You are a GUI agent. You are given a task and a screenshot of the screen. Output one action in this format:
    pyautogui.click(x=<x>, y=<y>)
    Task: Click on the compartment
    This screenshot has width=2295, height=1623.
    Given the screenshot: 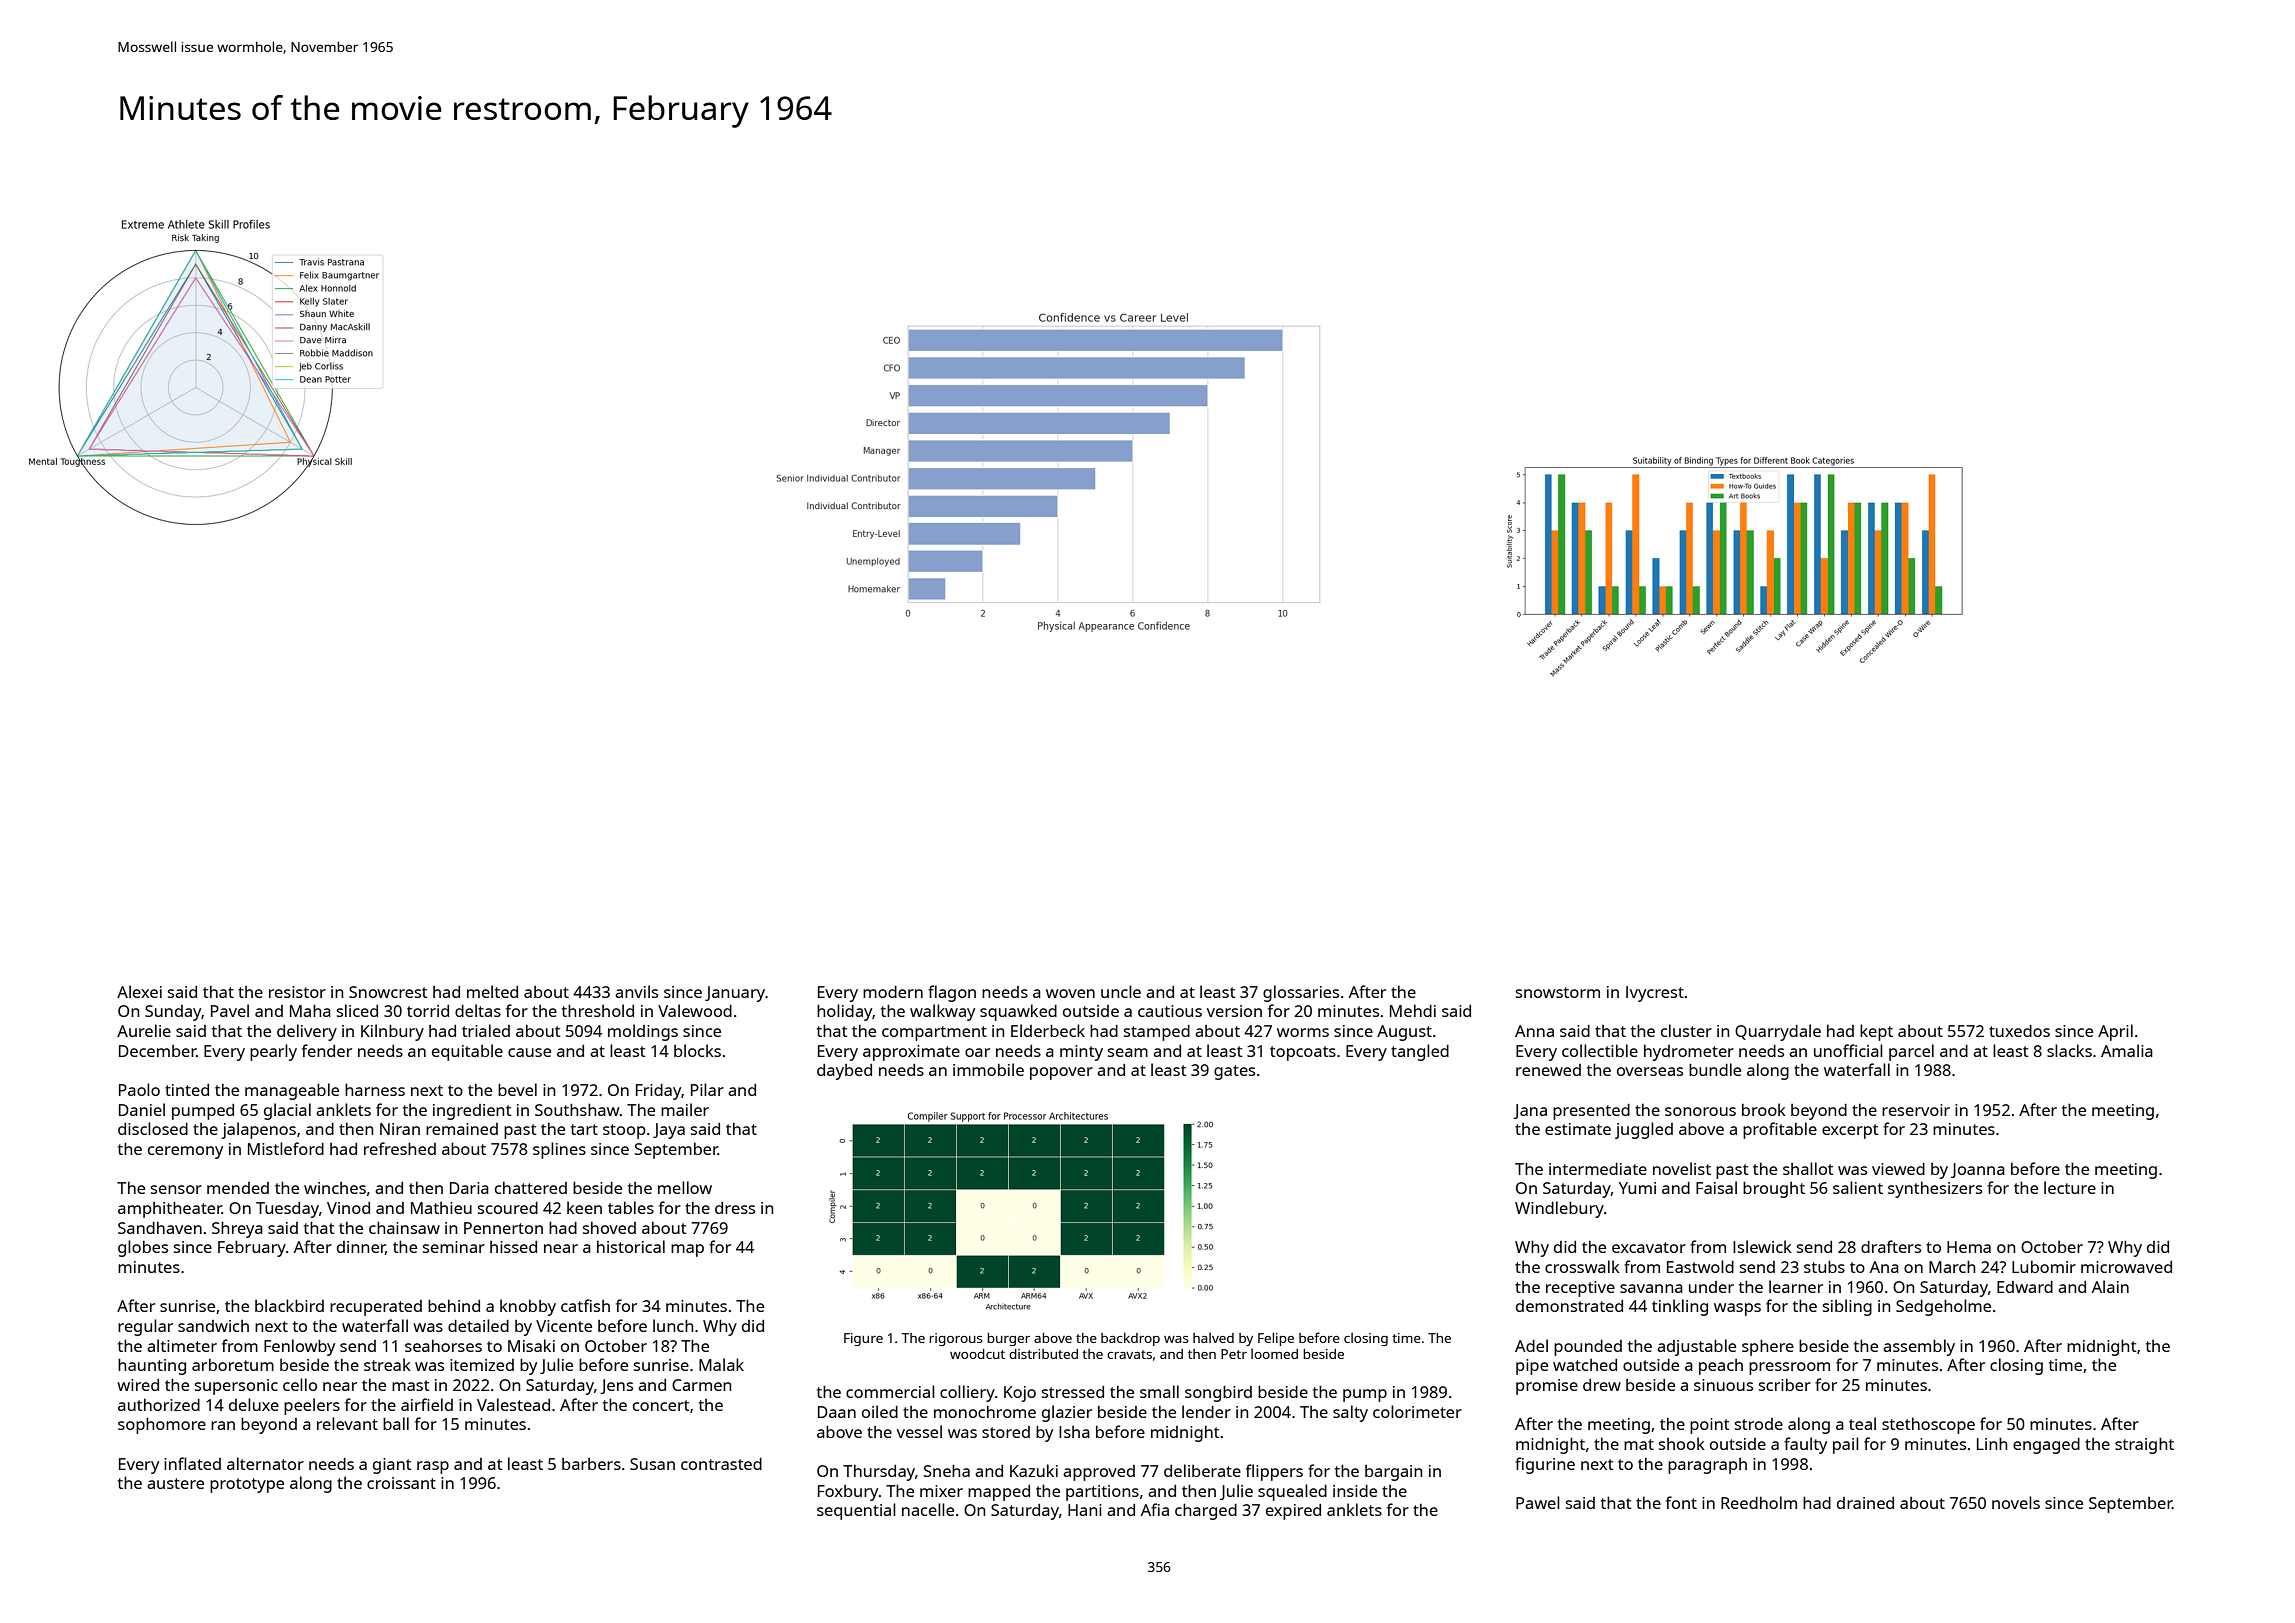 What is the action you would take?
    pyautogui.click(x=934, y=1033)
